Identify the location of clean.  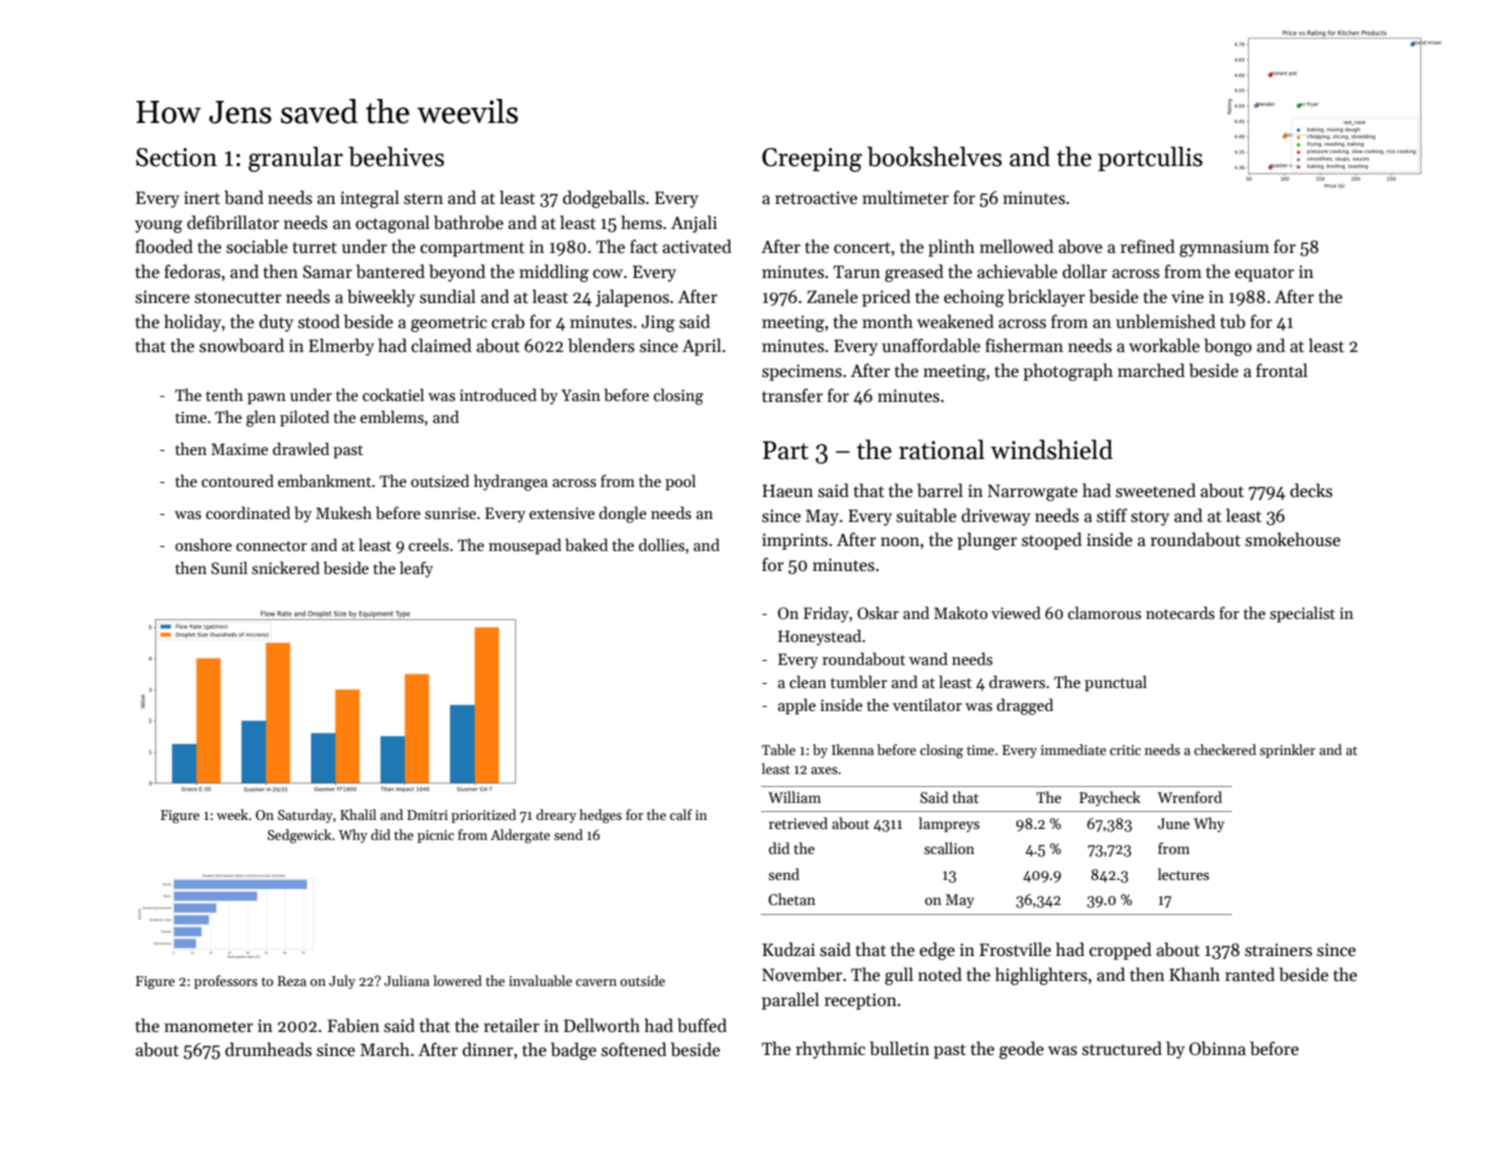
(808, 681).
